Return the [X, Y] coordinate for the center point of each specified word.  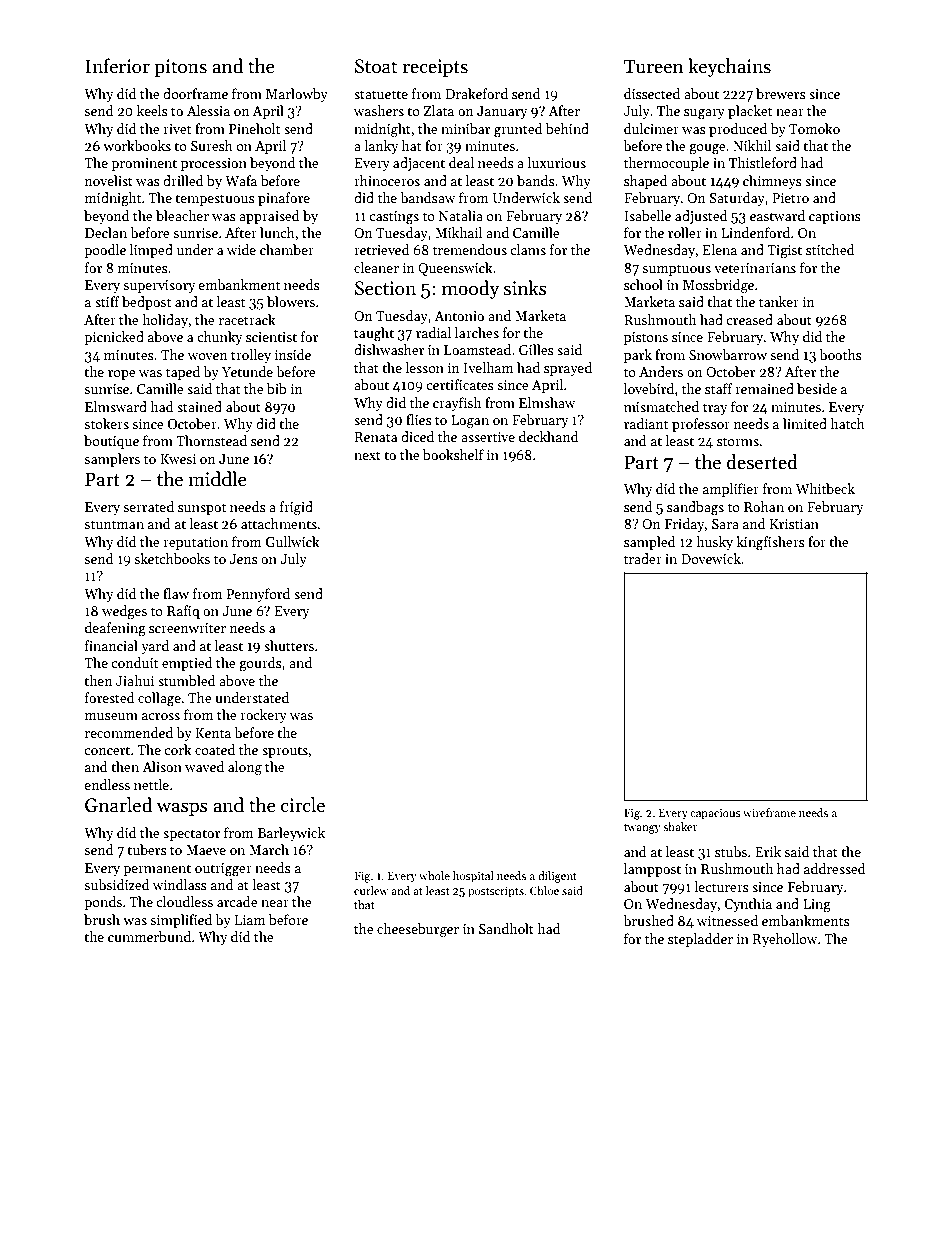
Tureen [654, 66]
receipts [435, 68]
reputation [195, 543]
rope [122, 375]
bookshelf [453, 454]
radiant [646, 423]
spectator [191, 835]
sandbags [695, 508]
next [367, 455]
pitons [180, 68]
